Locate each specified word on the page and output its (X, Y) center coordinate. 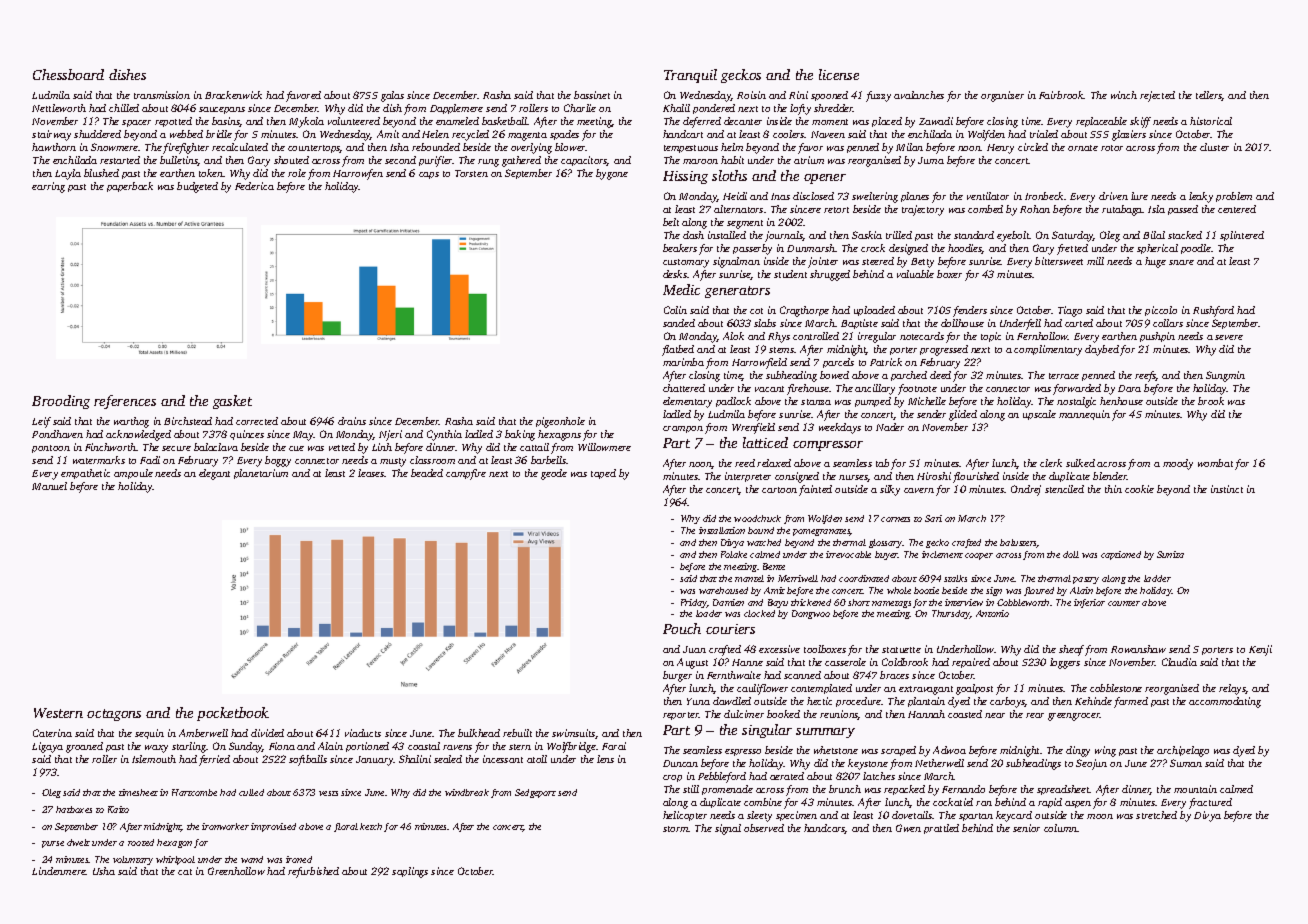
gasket (232, 402)
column (1060, 828)
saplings (410, 872)
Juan (694, 649)
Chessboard (68, 74)
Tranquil (690, 76)
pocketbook (233, 714)
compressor (828, 446)
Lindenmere (59, 871)
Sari (933, 518)
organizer (1002, 96)
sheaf (1071, 650)
